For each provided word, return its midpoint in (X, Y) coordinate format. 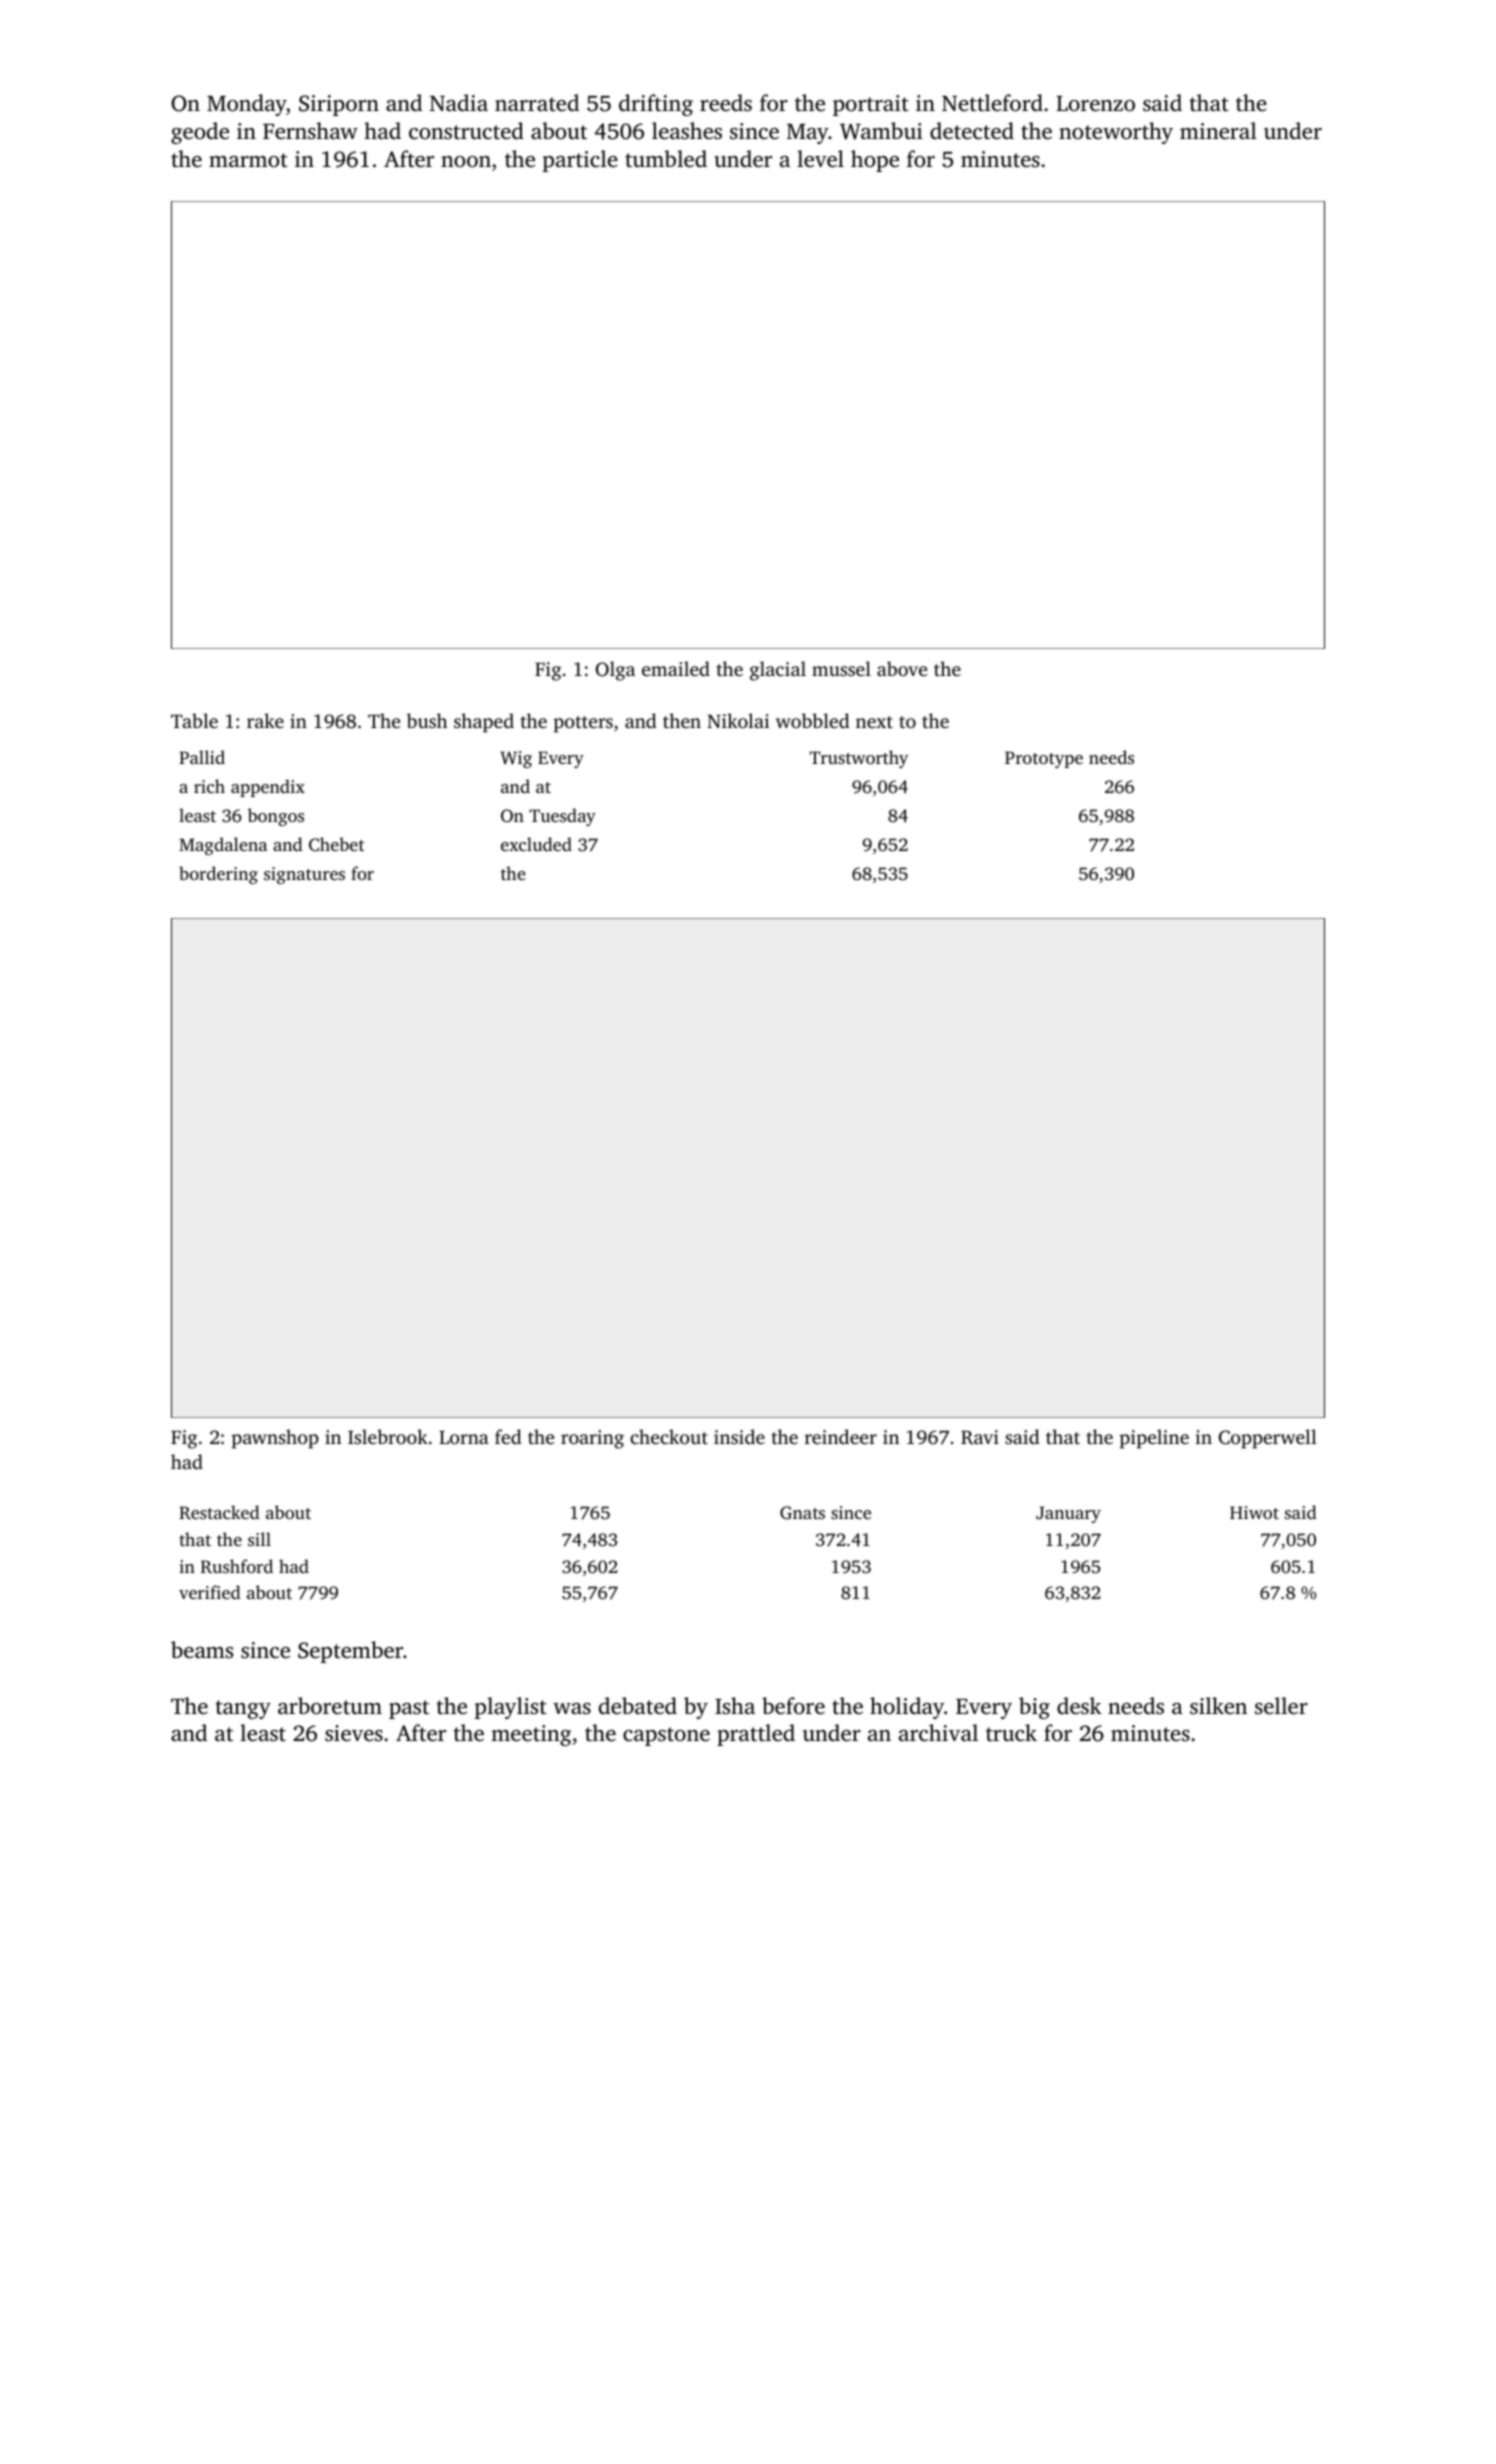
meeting (531, 1735)
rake (265, 720)
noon (466, 162)
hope (875, 161)
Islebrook (388, 1436)
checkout (669, 1436)
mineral (1218, 130)
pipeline (1154, 1439)
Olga (615, 671)
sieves (354, 1733)
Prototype (1044, 759)
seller (1281, 1706)
